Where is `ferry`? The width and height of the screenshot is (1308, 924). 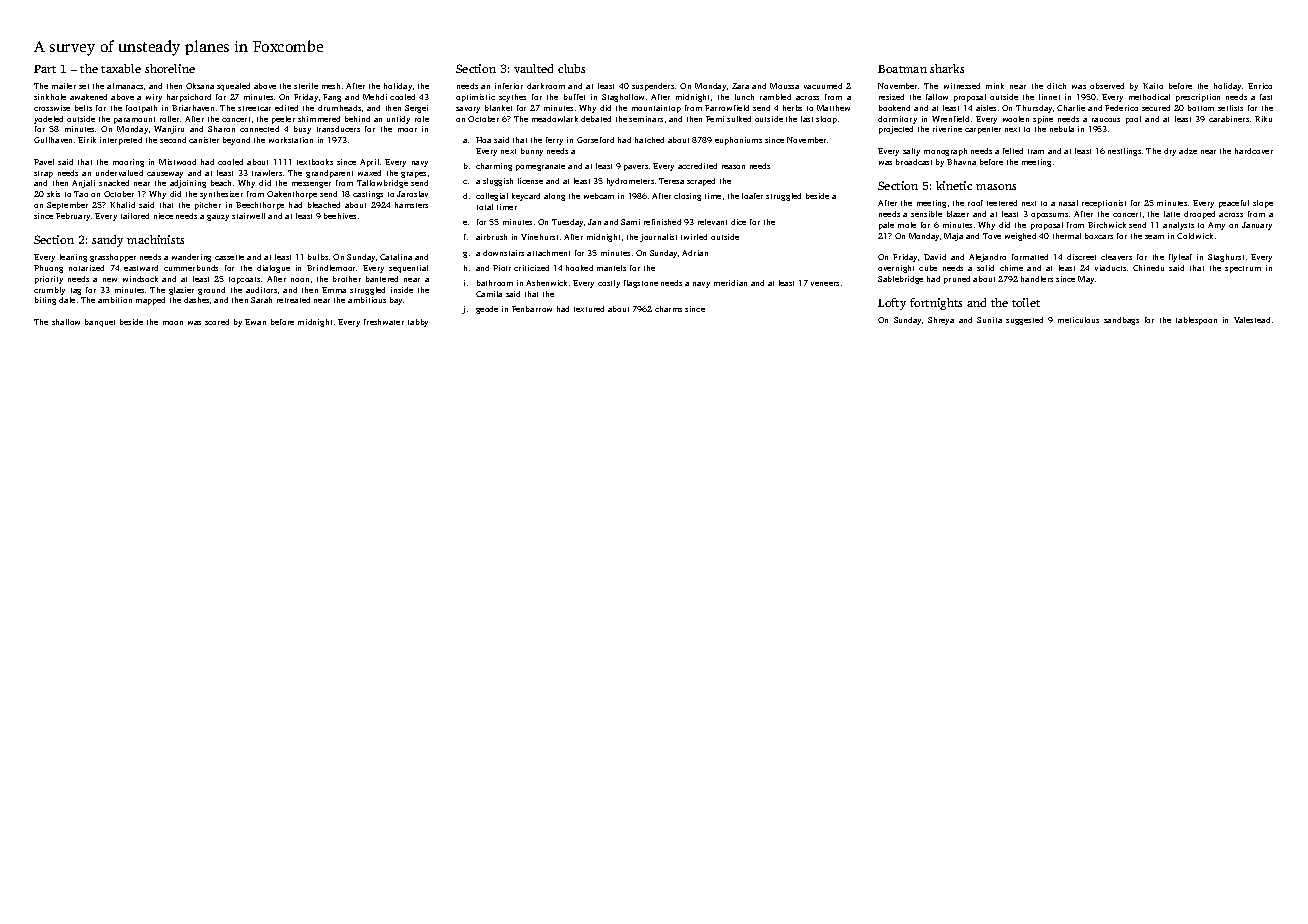
ferry is located at coordinates (554, 141).
